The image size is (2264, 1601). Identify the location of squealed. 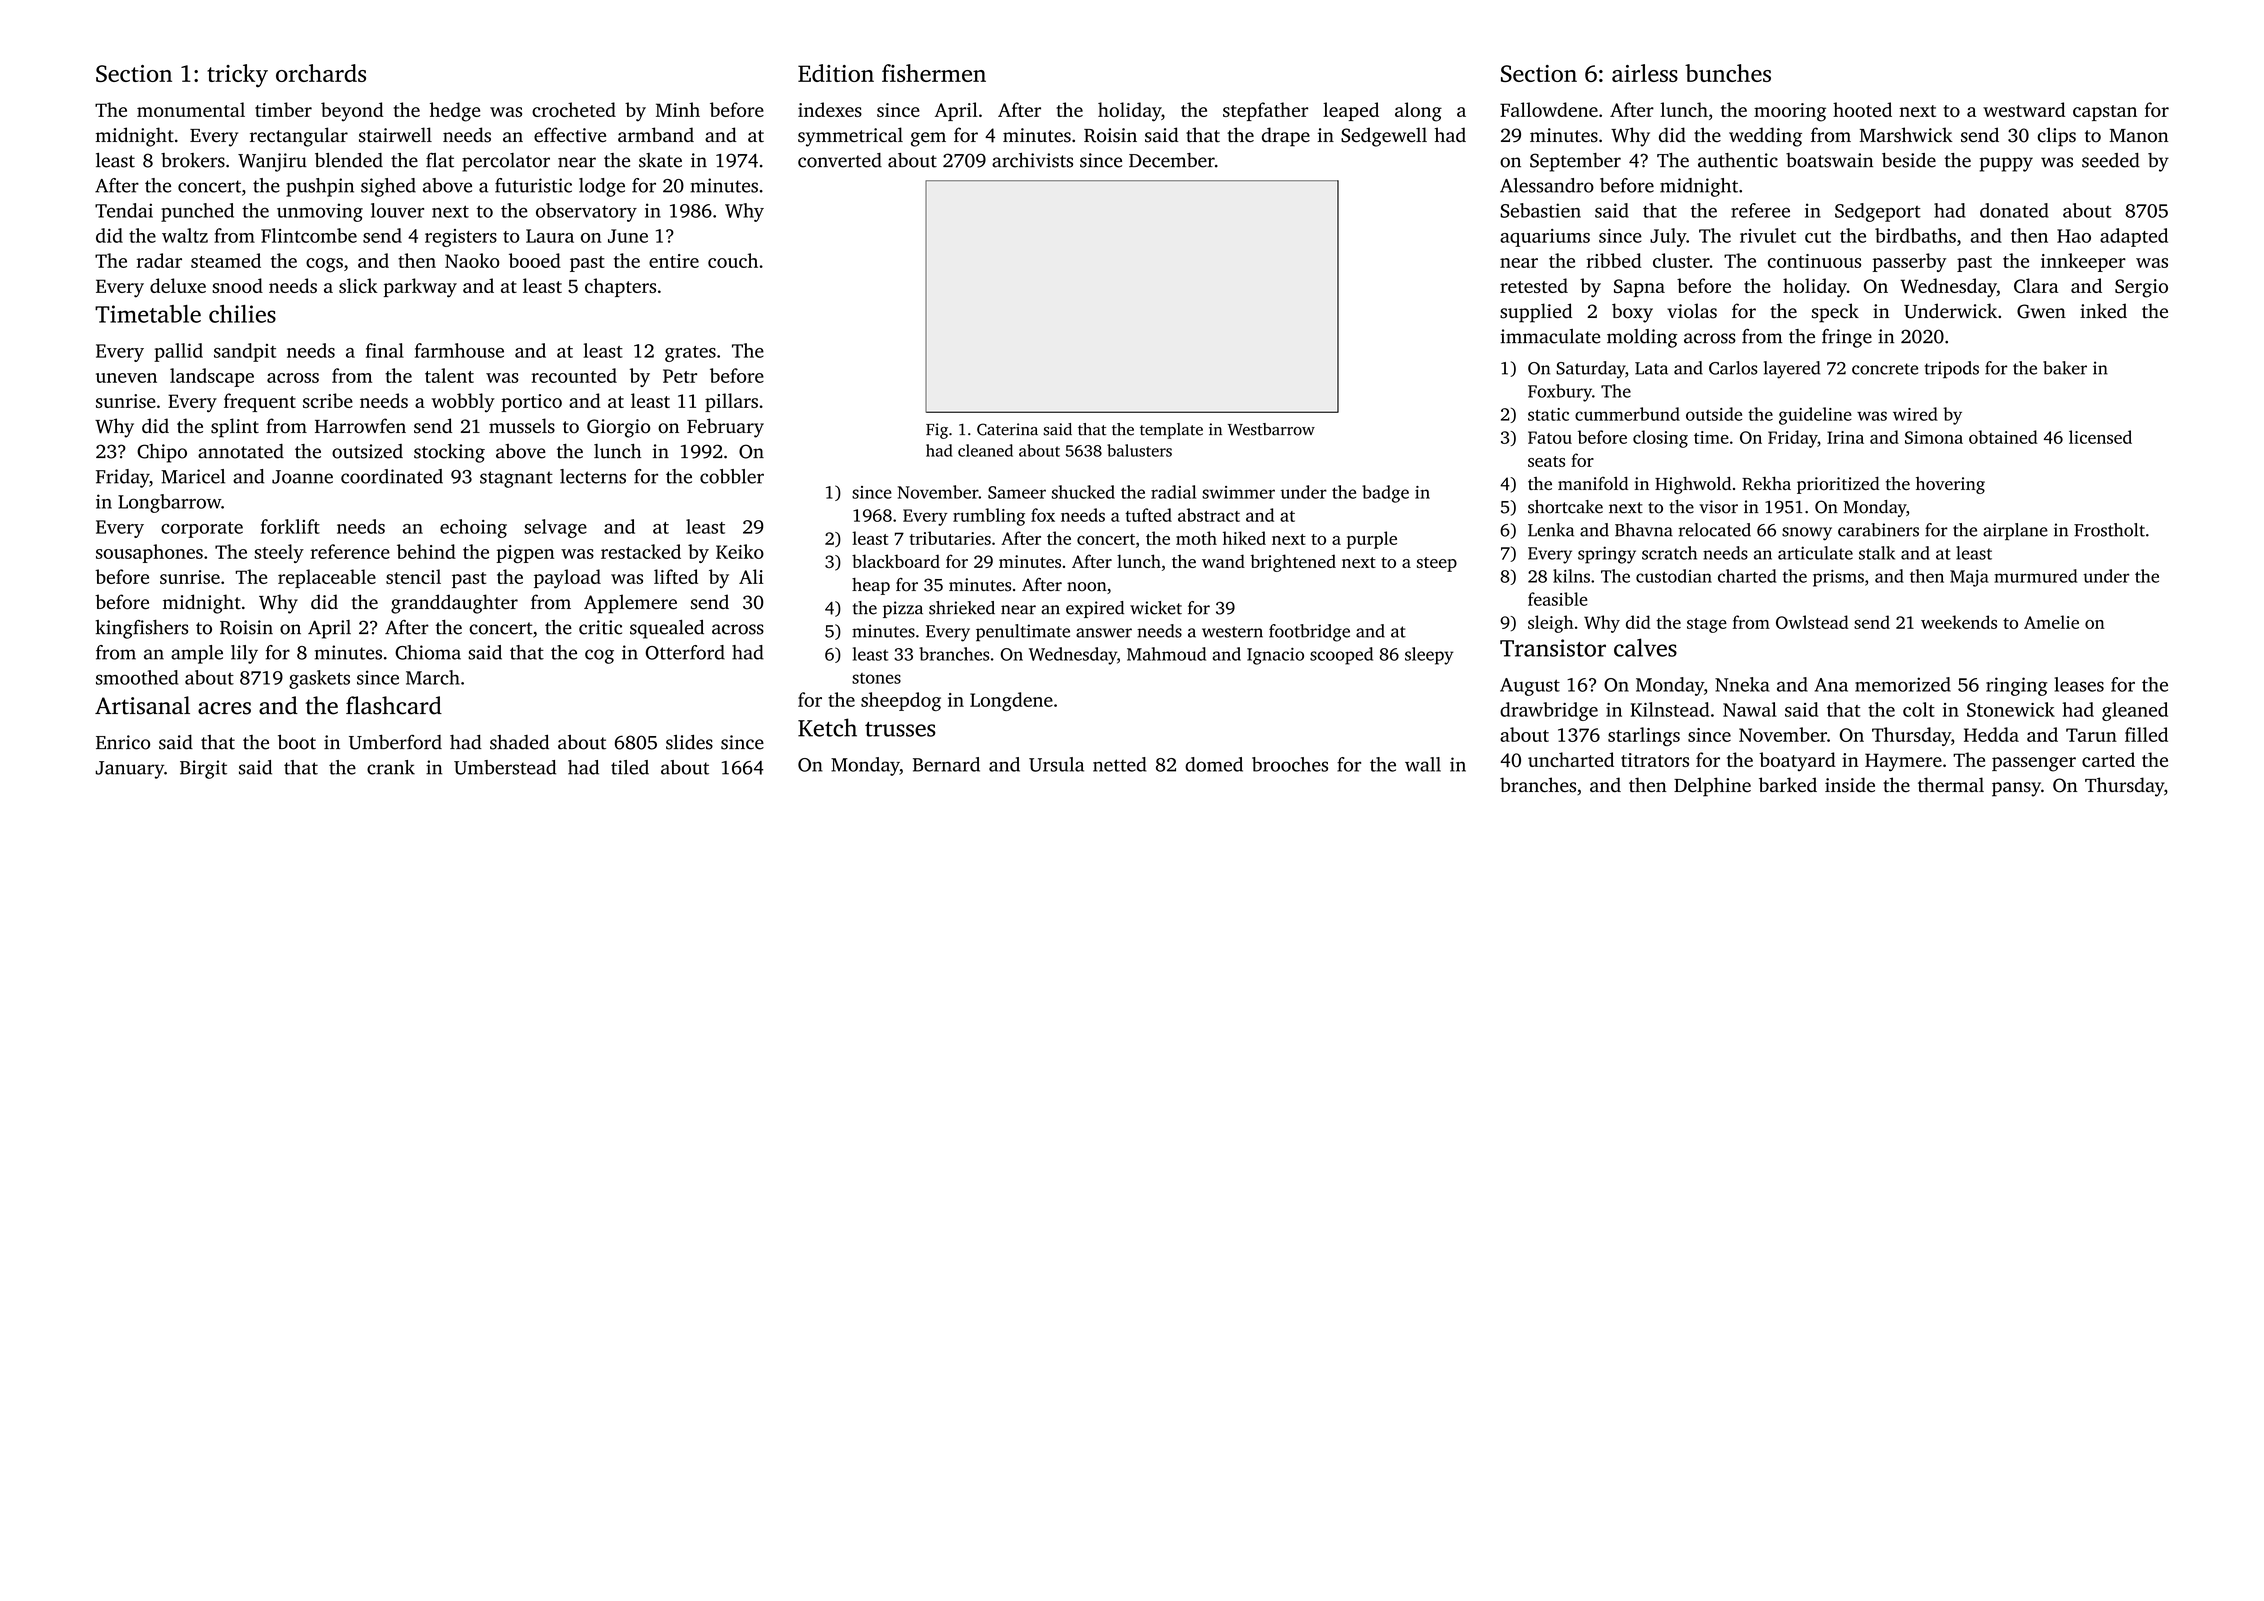
(667, 629).
